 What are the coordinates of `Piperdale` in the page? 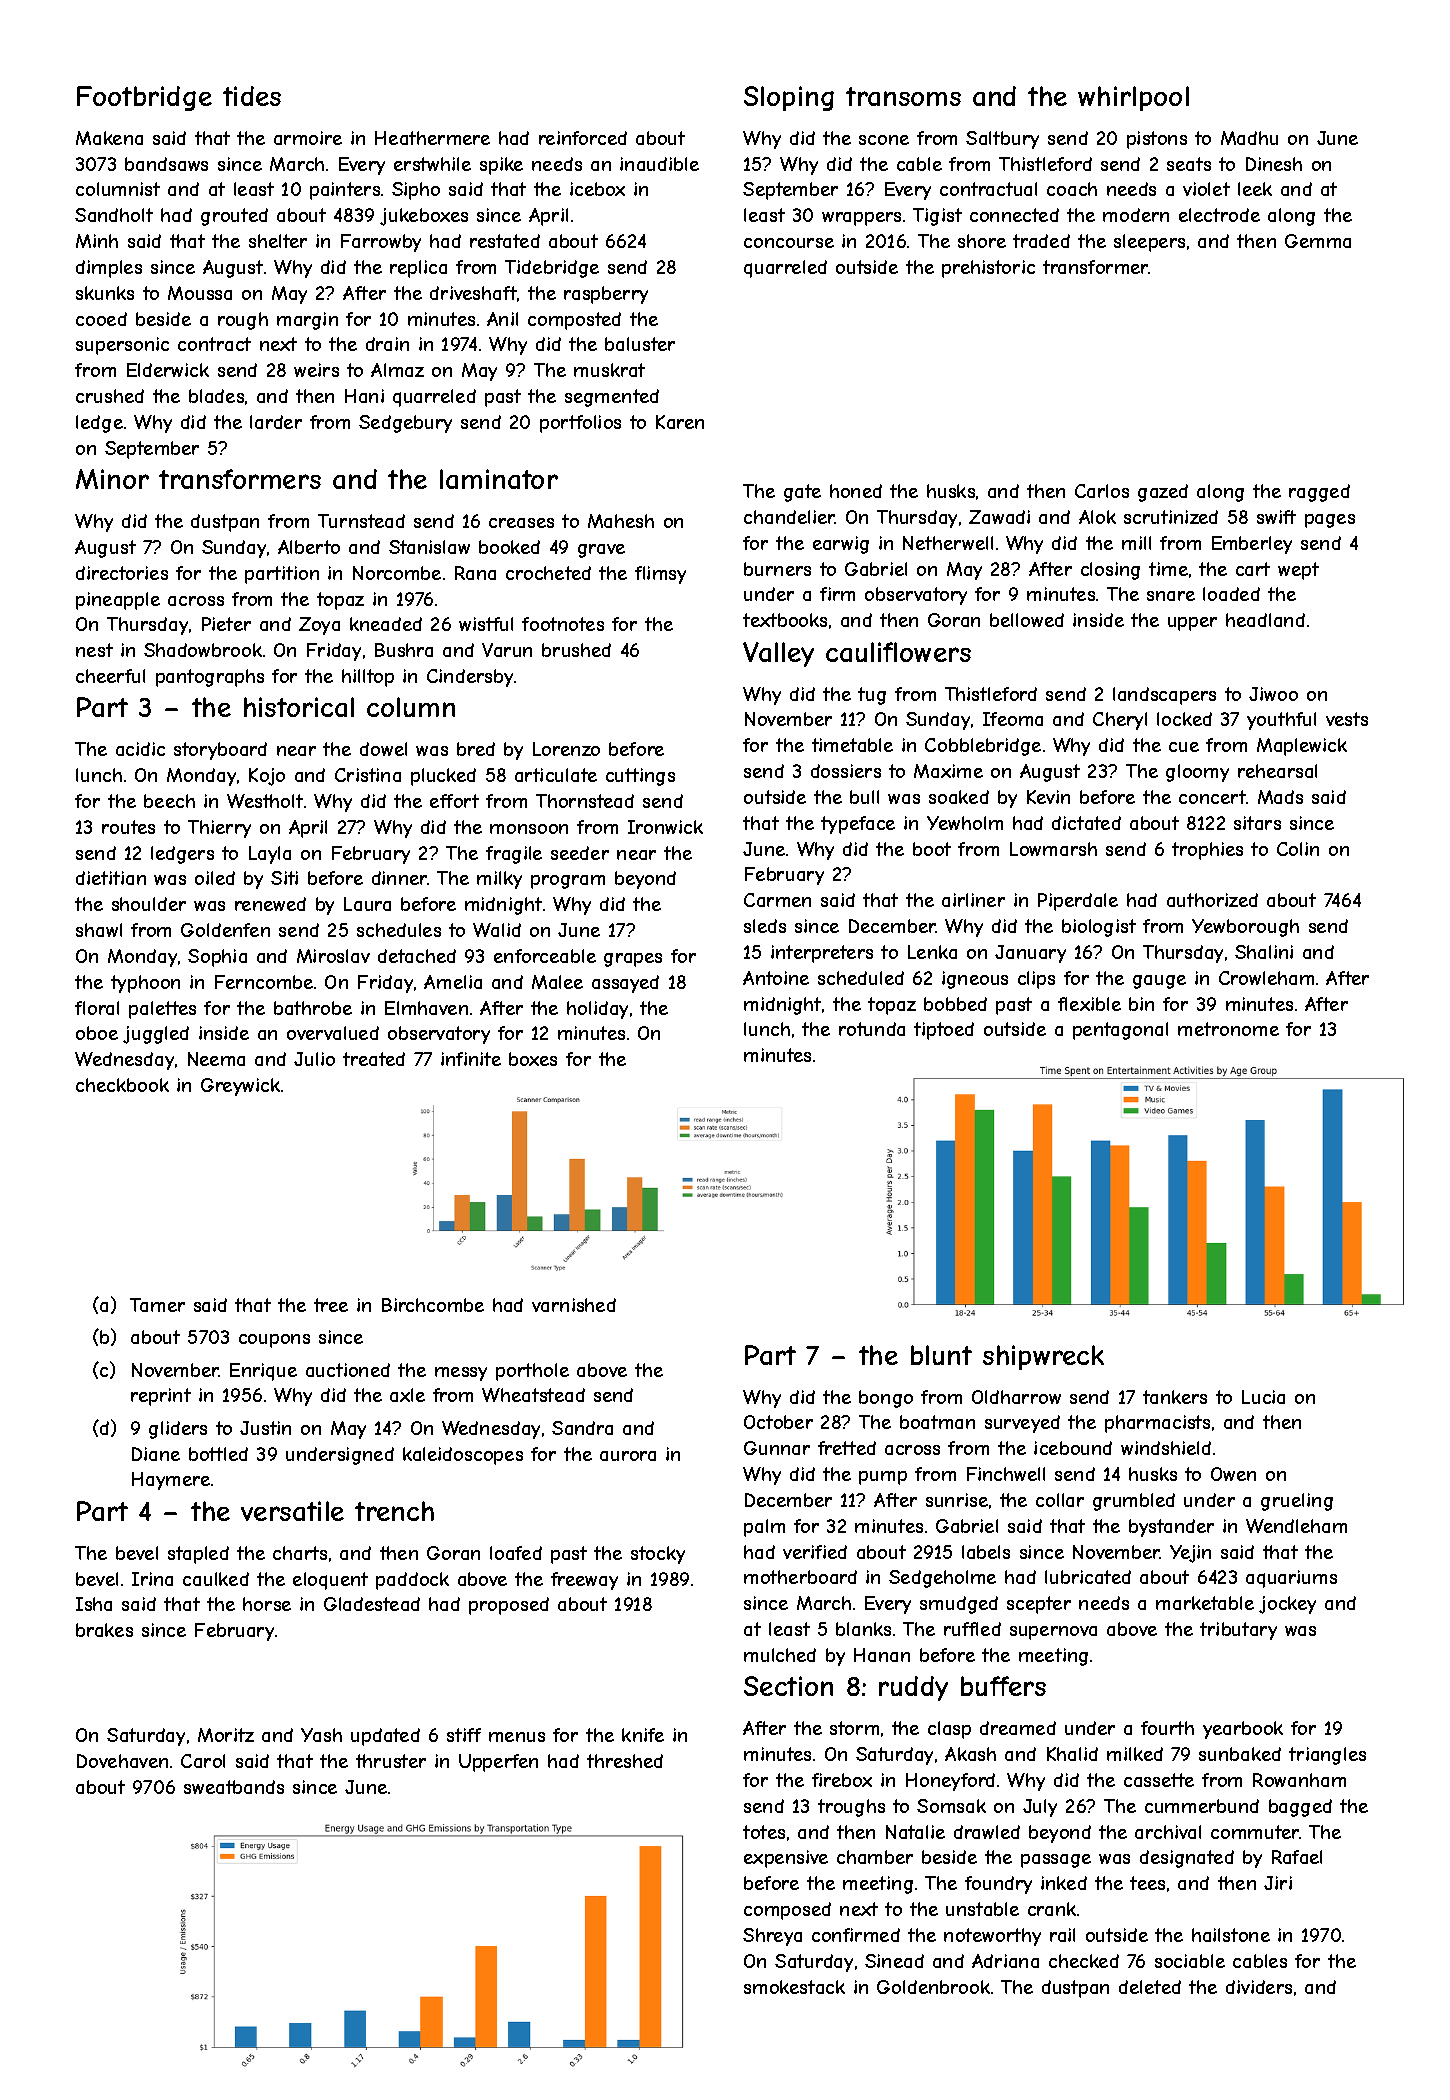 It's located at (1078, 902).
